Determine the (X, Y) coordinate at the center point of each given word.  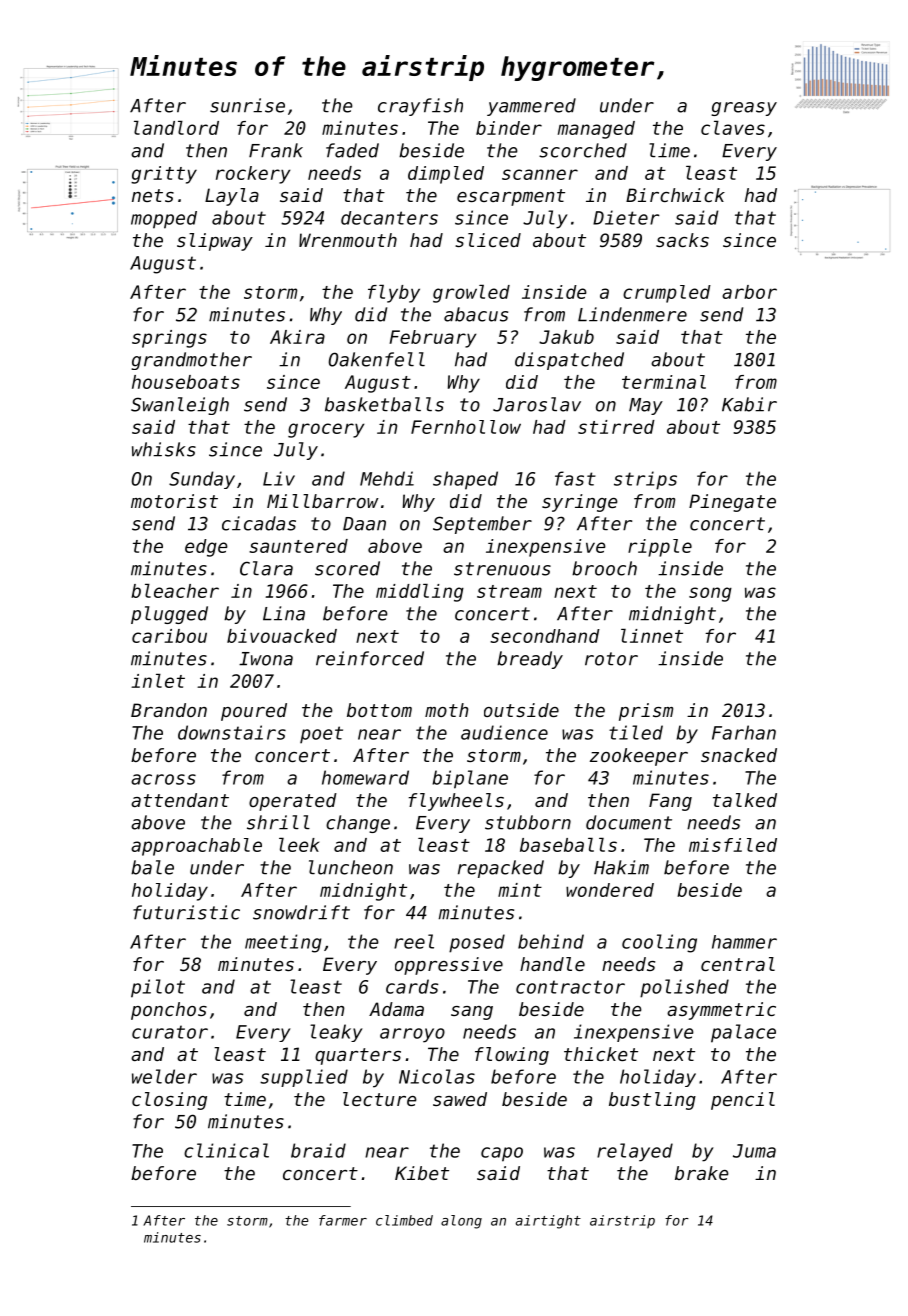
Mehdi (387, 478)
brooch (604, 568)
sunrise (247, 105)
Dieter (626, 217)
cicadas (259, 523)
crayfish (420, 107)
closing (169, 1101)
